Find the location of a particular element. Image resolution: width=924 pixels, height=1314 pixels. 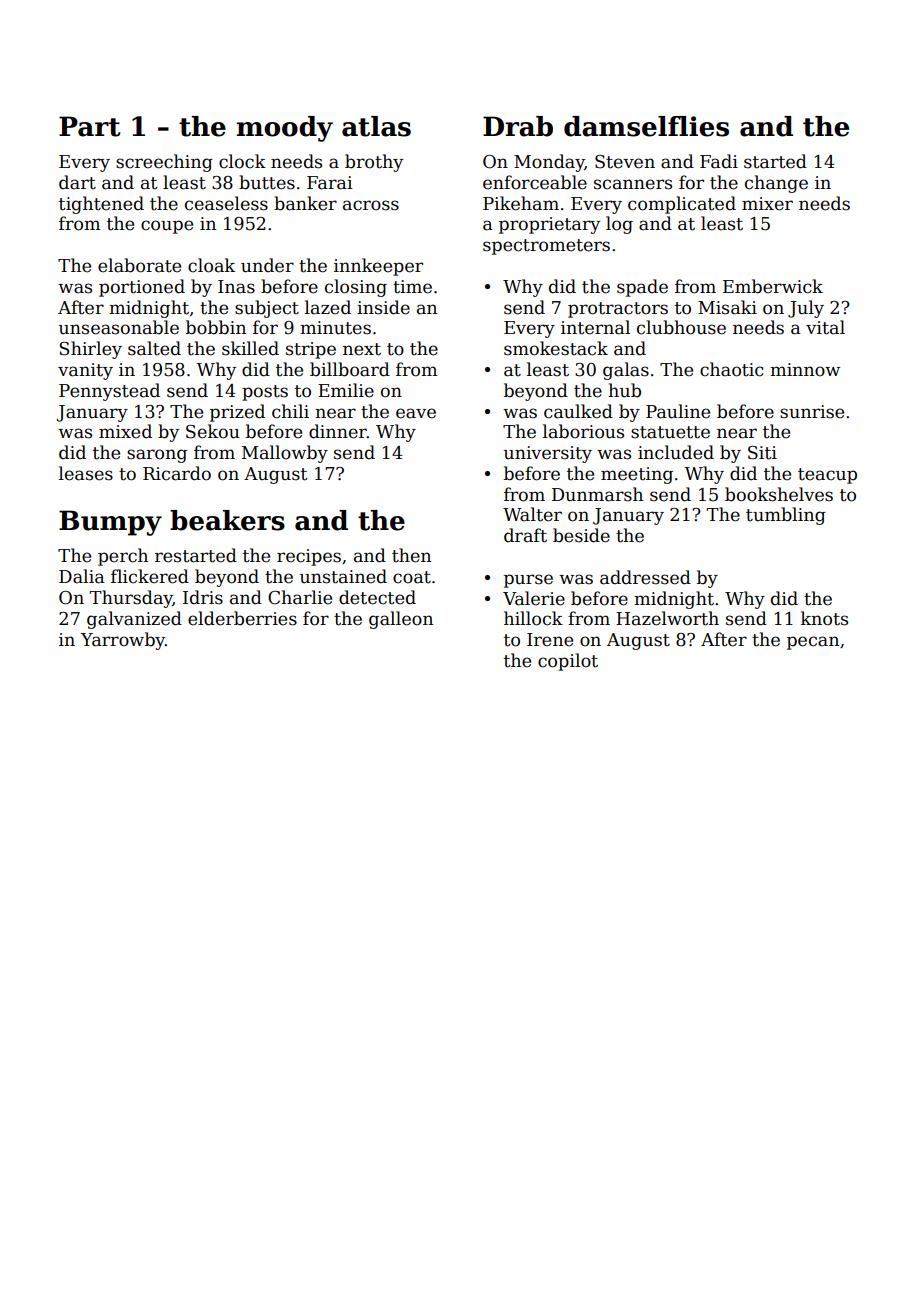

statuette is located at coordinates (670, 432).
